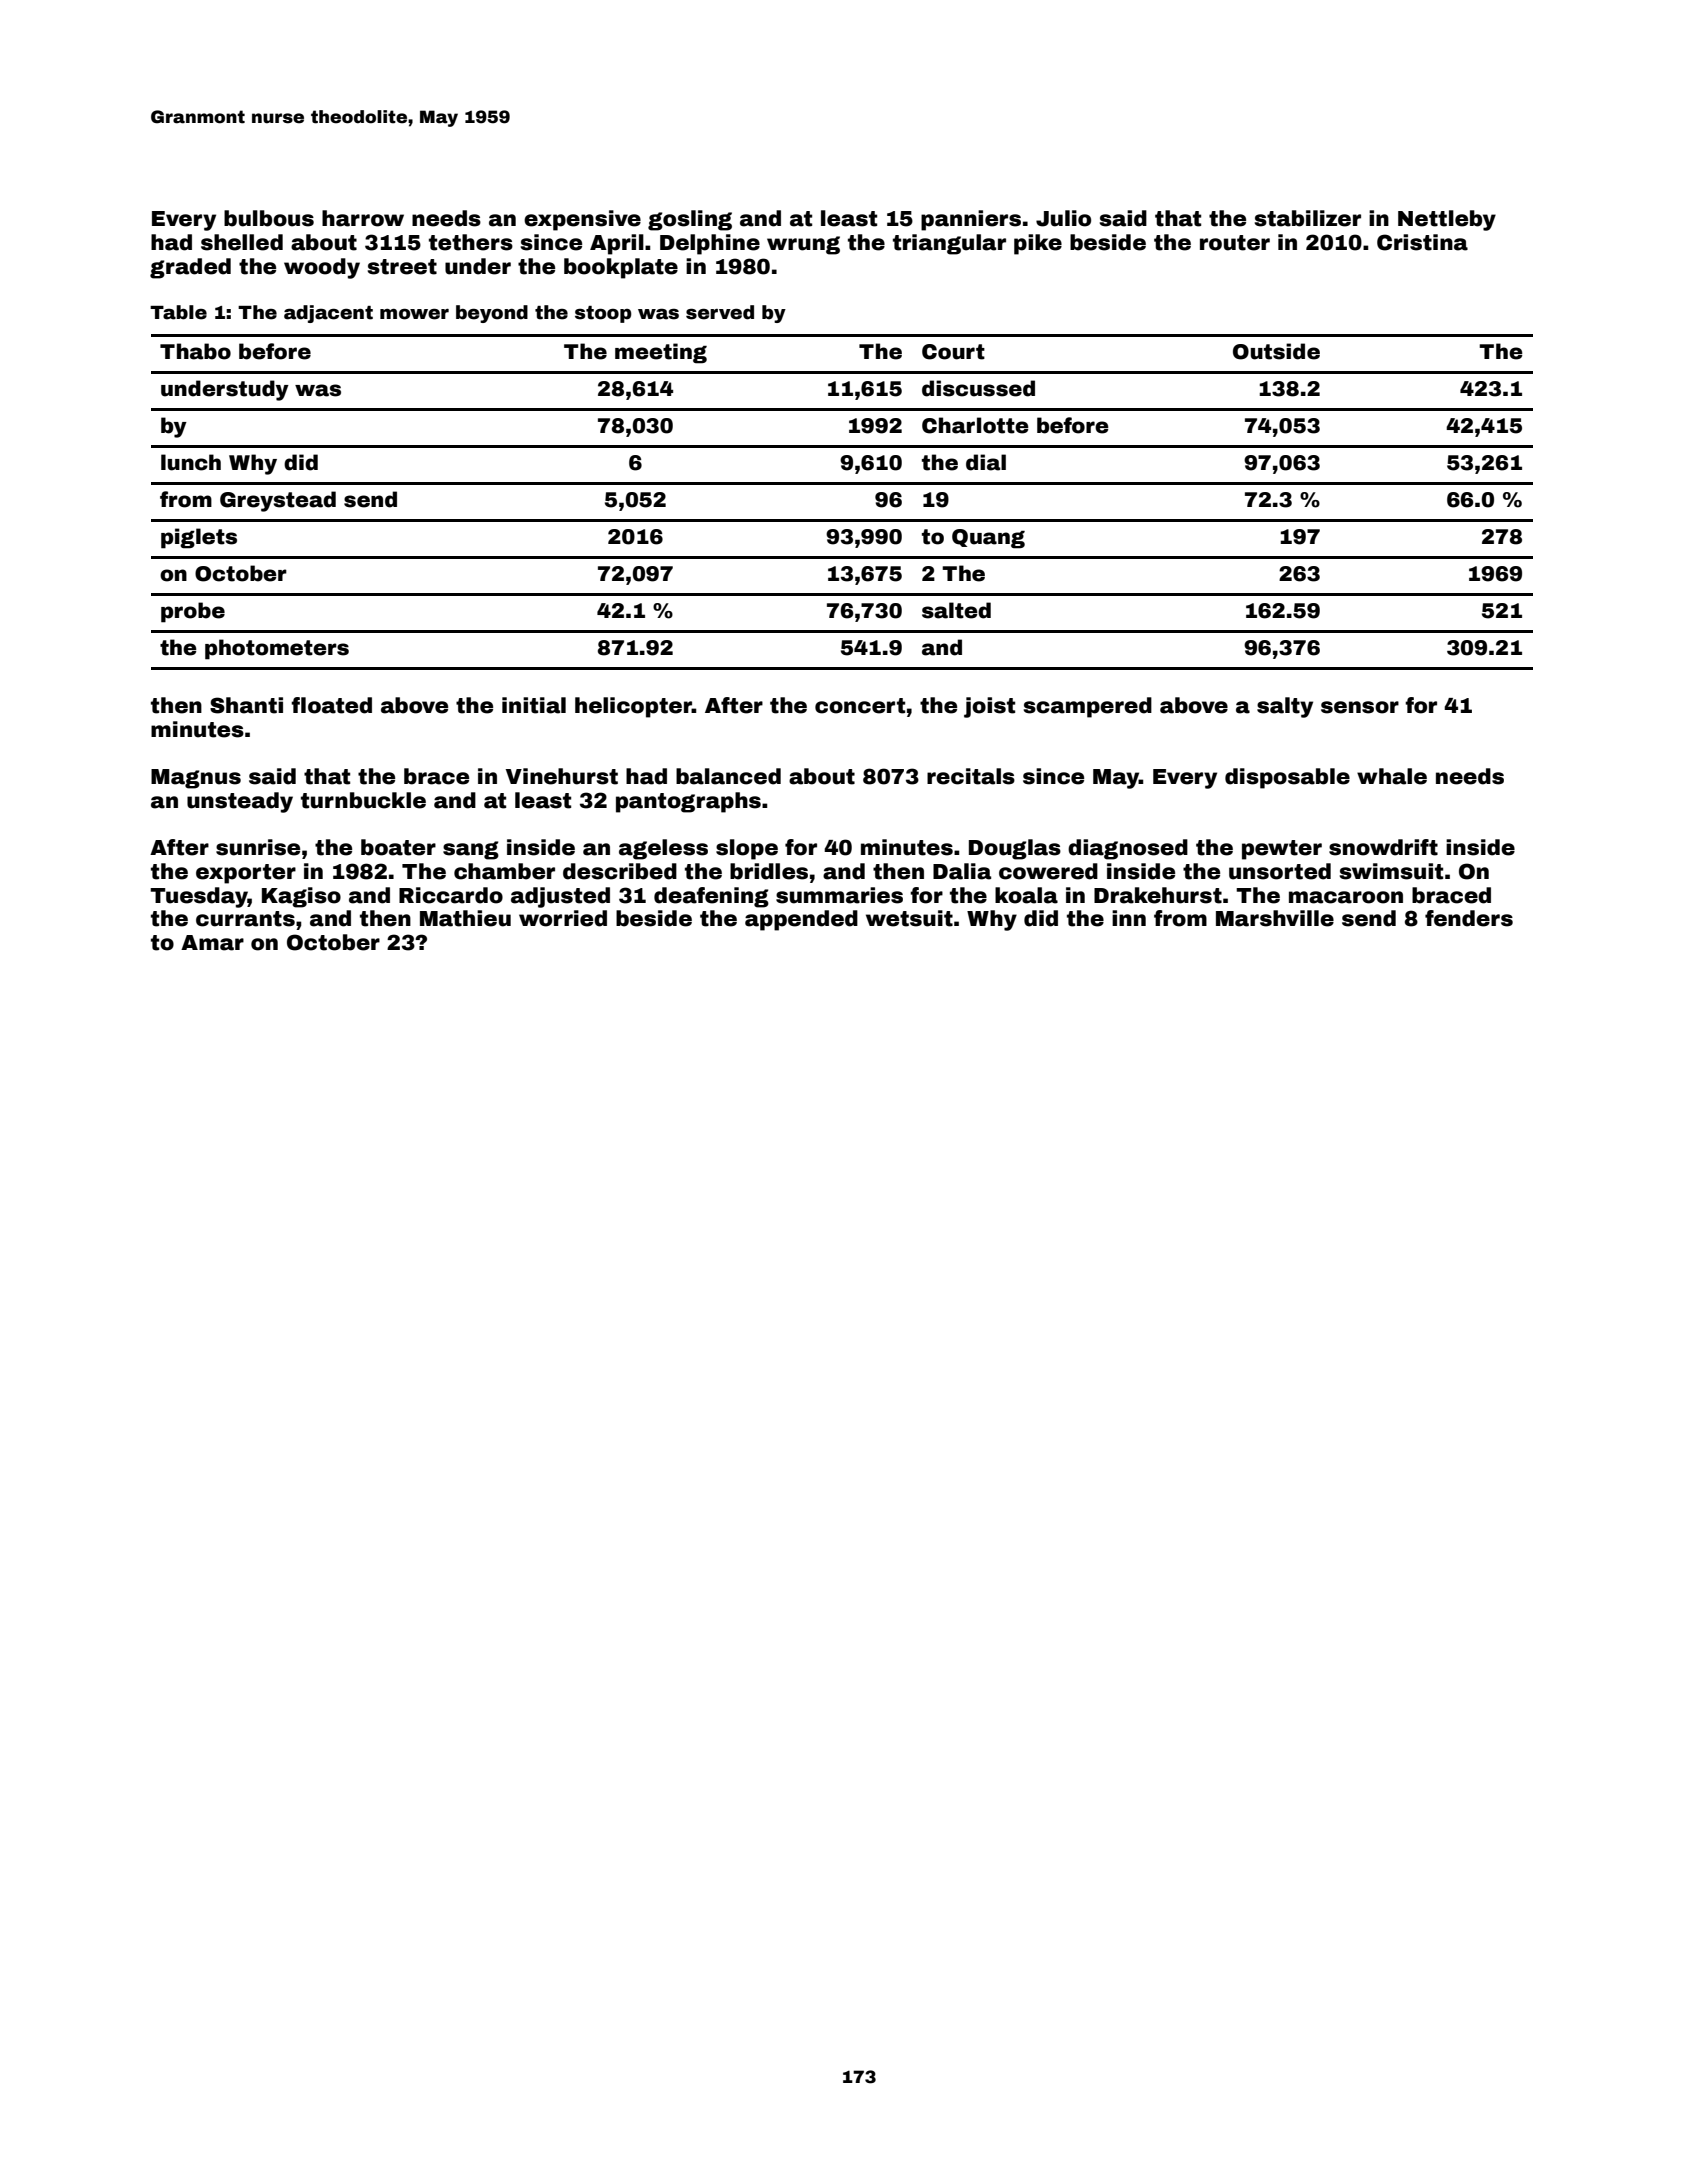 The width and height of the screenshot is (1683, 2178). Describe the element at coordinates (1276, 351) in the screenshot. I see `Outside` at that location.
